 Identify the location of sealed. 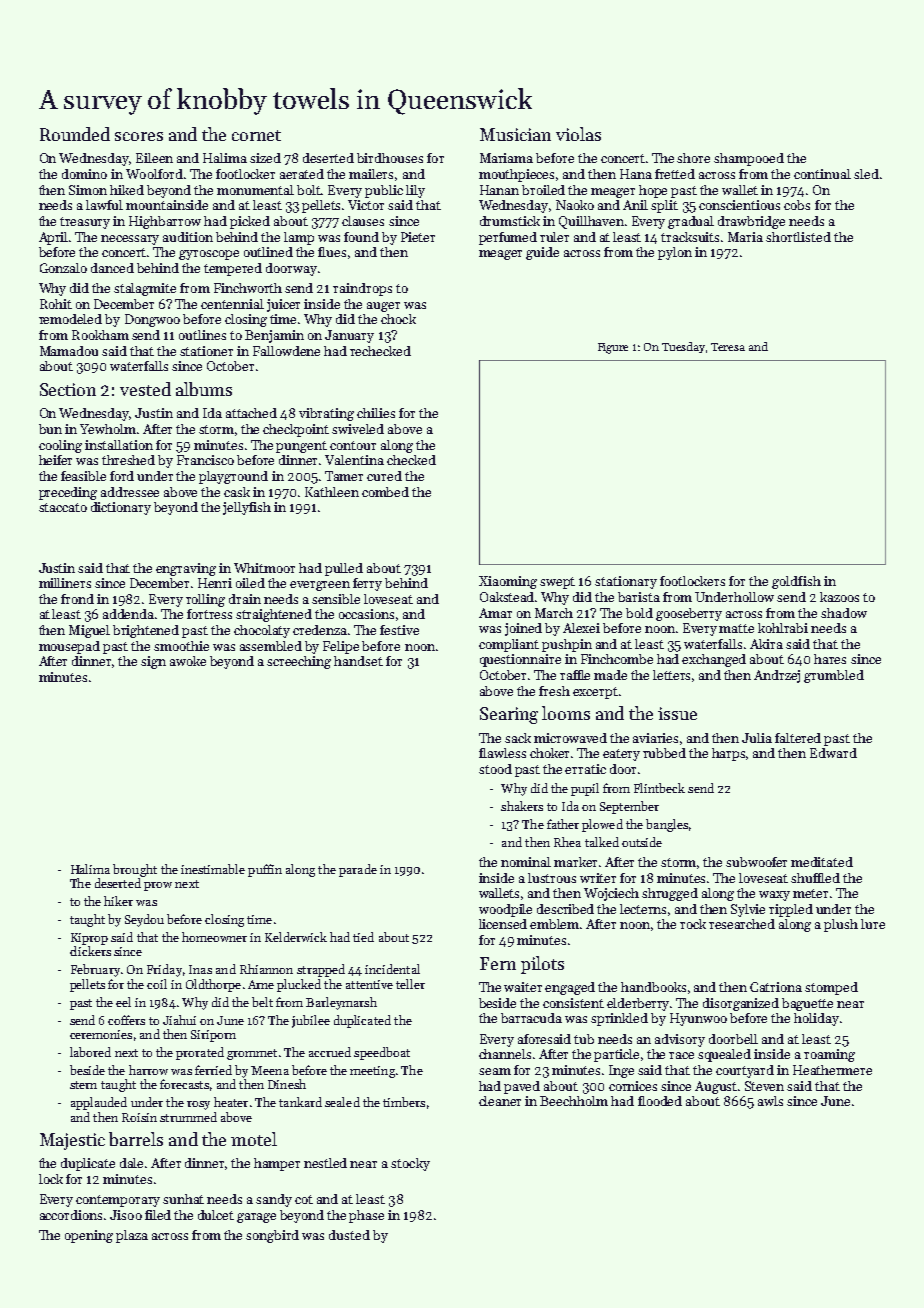
(342, 1102).
